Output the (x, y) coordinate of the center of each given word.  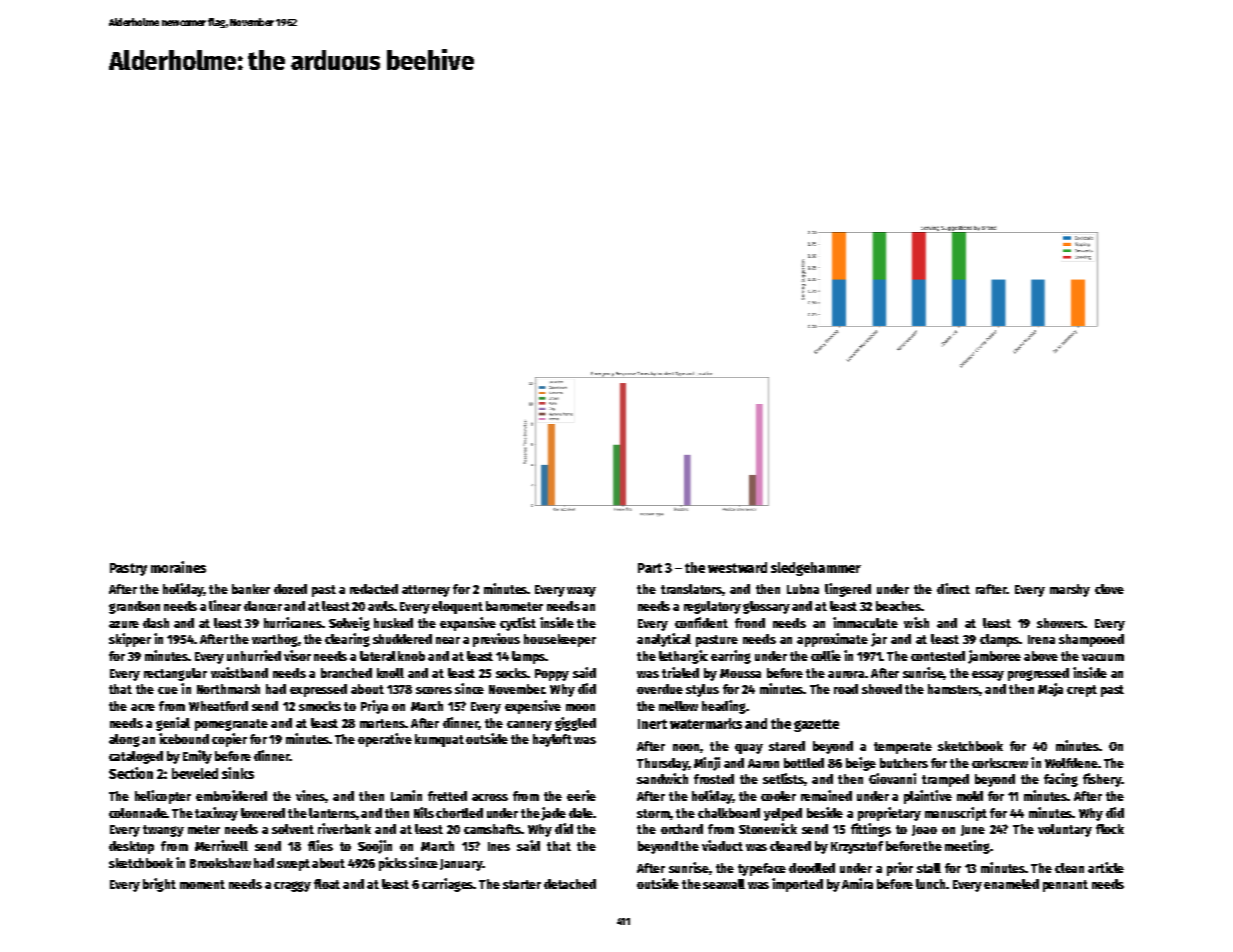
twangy (163, 831)
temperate (903, 748)
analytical (664, 640)
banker (251, 589)
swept (293, 865)
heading (724, 707)
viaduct (722, 845)
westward (737, 567)
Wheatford (218, 706)
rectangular (175, 674)
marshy (1070, 590)
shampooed (1091, 640)
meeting (968, 847)
